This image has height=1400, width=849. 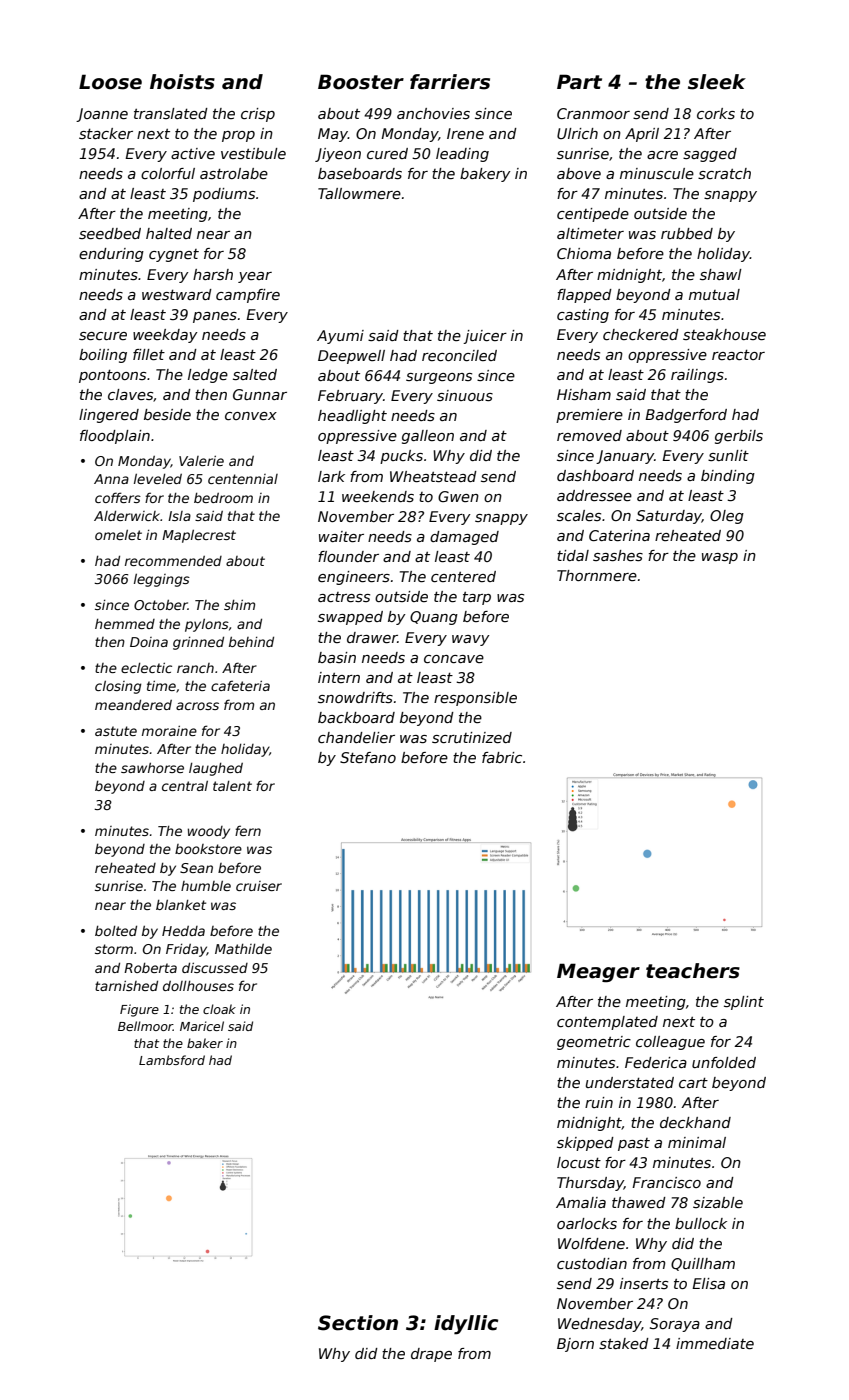 What do you see at coordinates (717, 82) in the image?
I see `sleek` at bounding box center [717, 82].
